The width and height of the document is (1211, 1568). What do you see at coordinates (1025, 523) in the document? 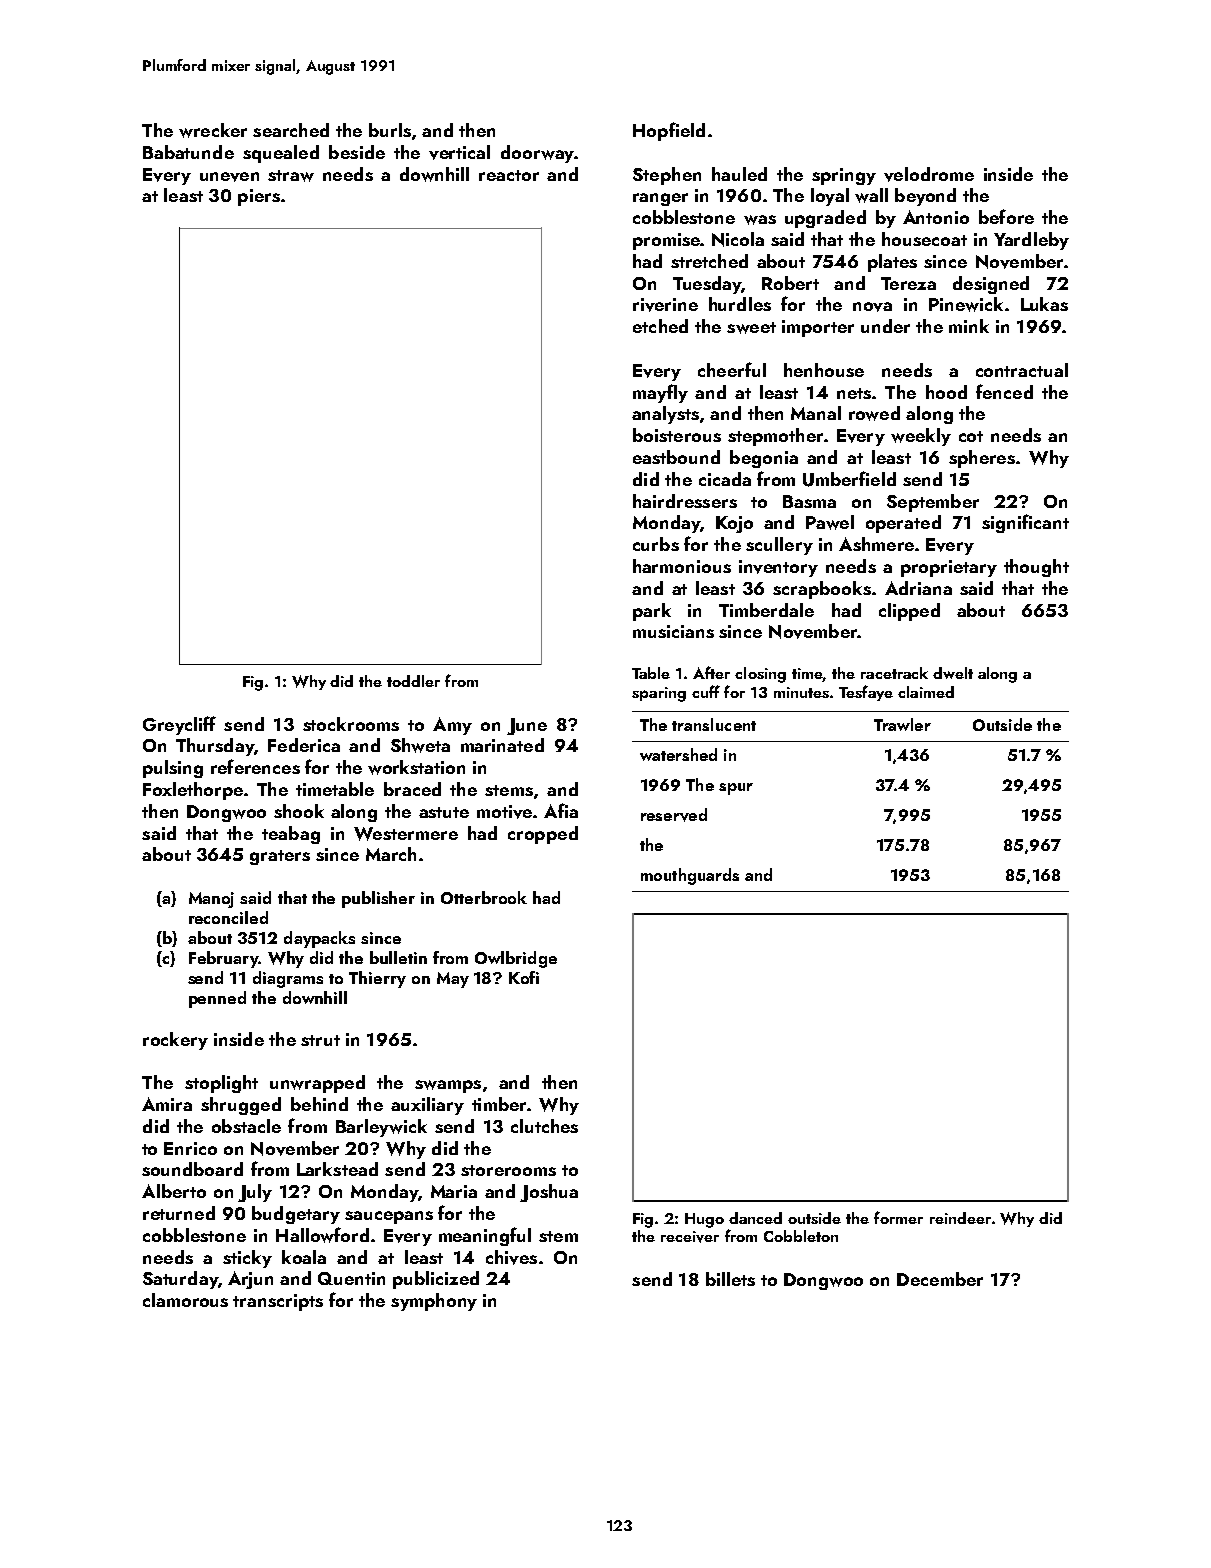
I see `significant` at bounding box center [1025, 523].
